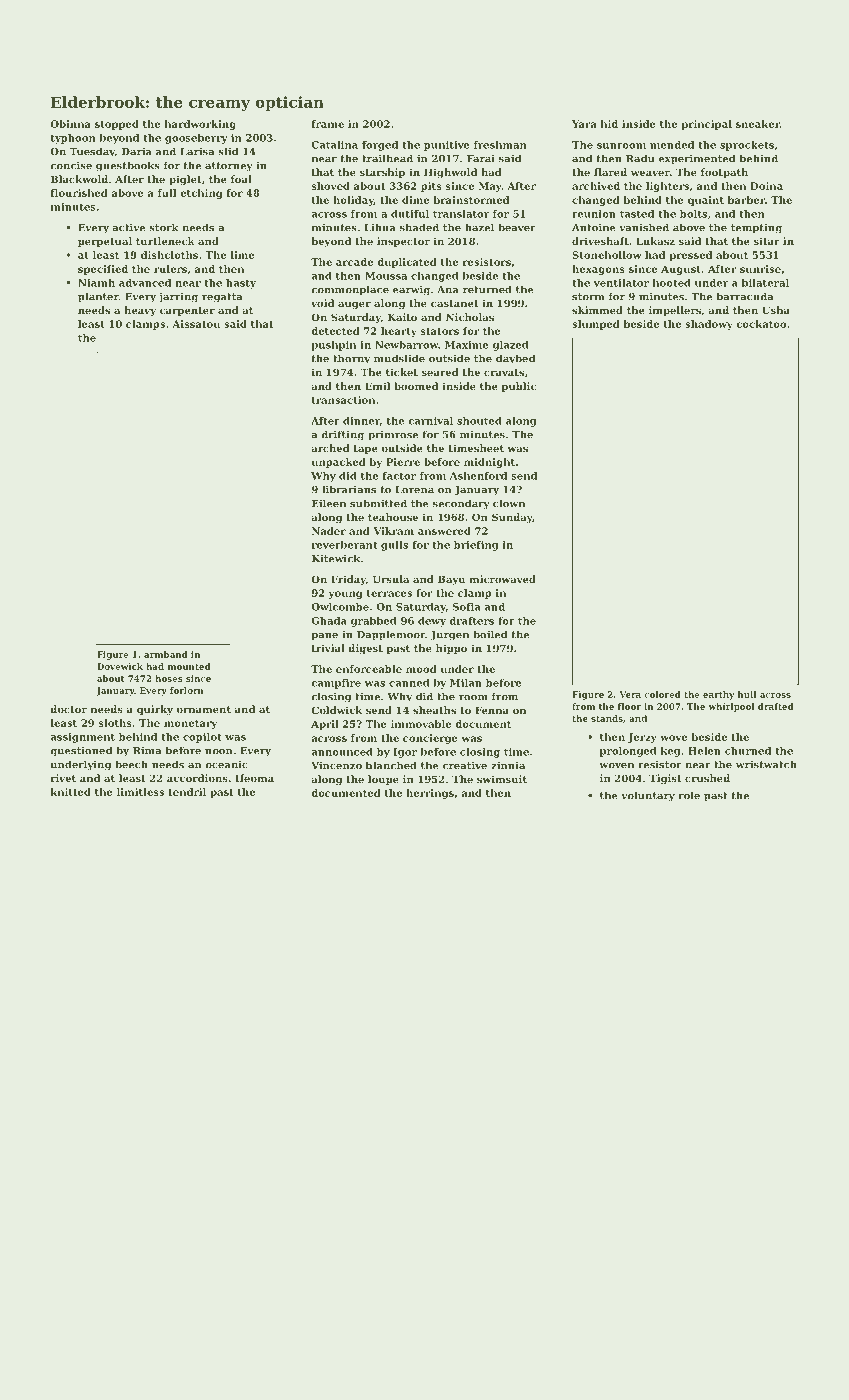  I want to click on loupe, so click(383, 780).
